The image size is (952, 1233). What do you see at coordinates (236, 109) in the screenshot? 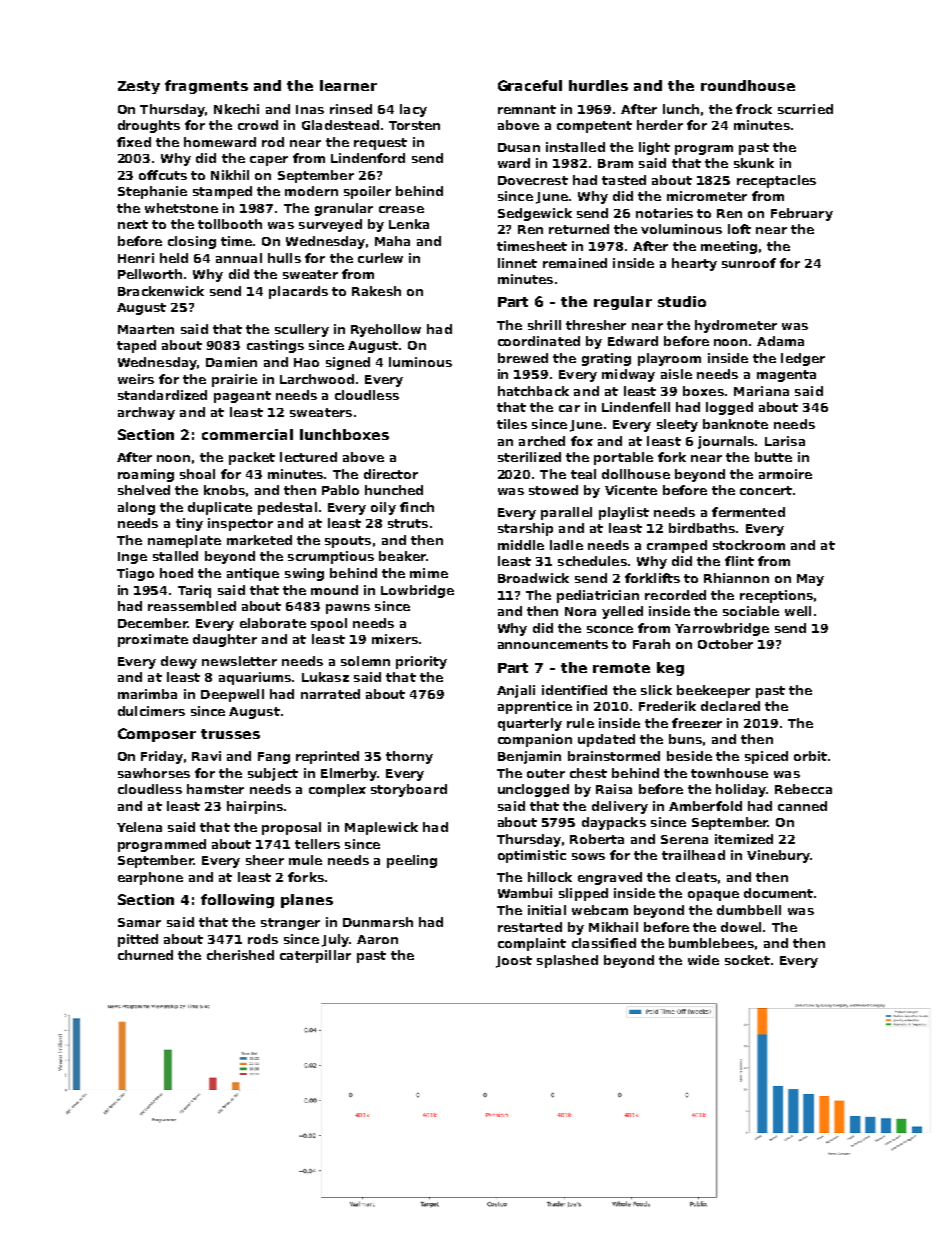
I see `Nkechi` at bounding box center [236, 109].
